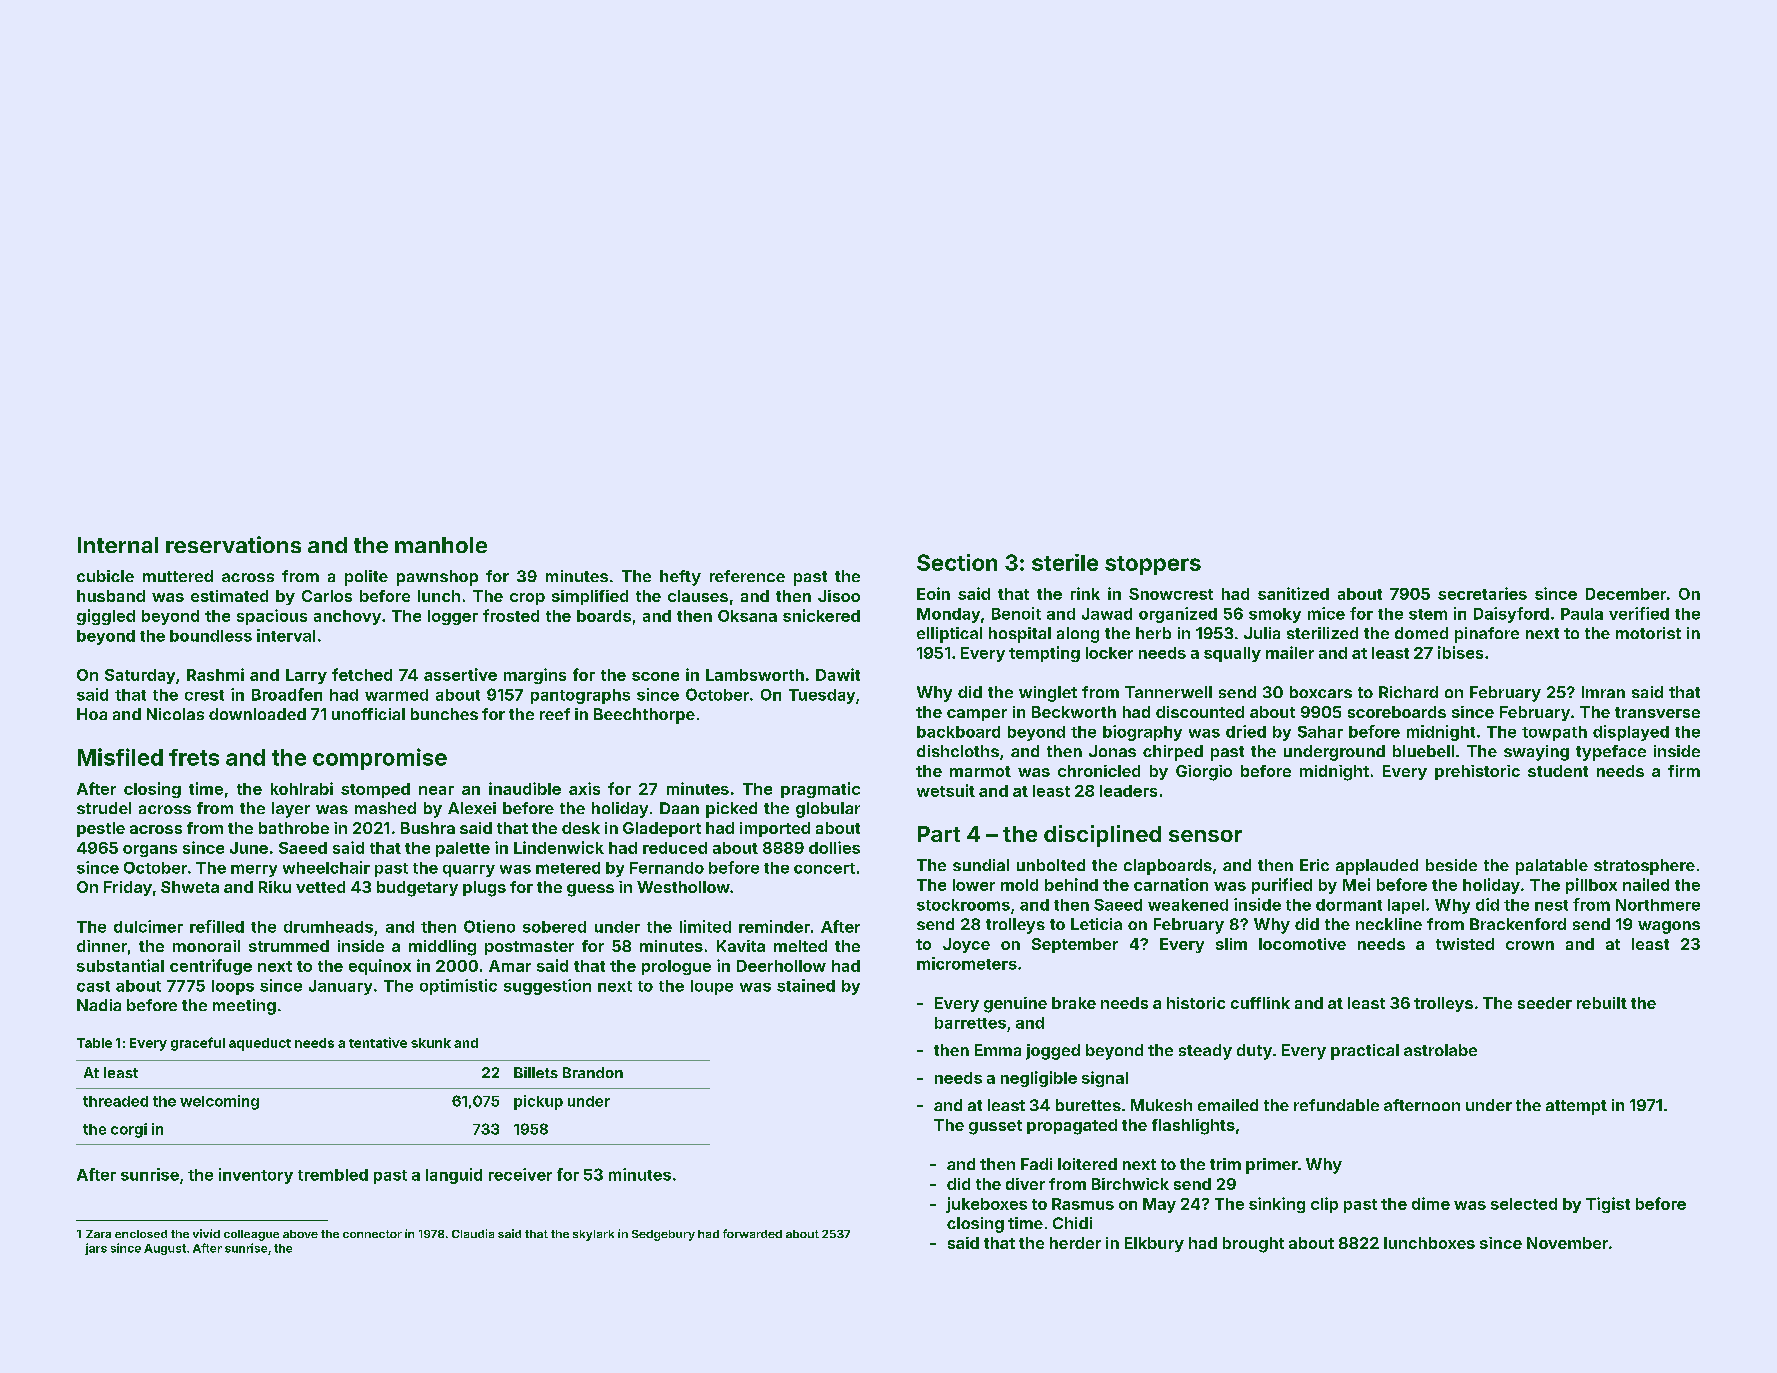  Describe the element at coordinates (1684, 771) in the screenshot. I see `firm` at that location.
